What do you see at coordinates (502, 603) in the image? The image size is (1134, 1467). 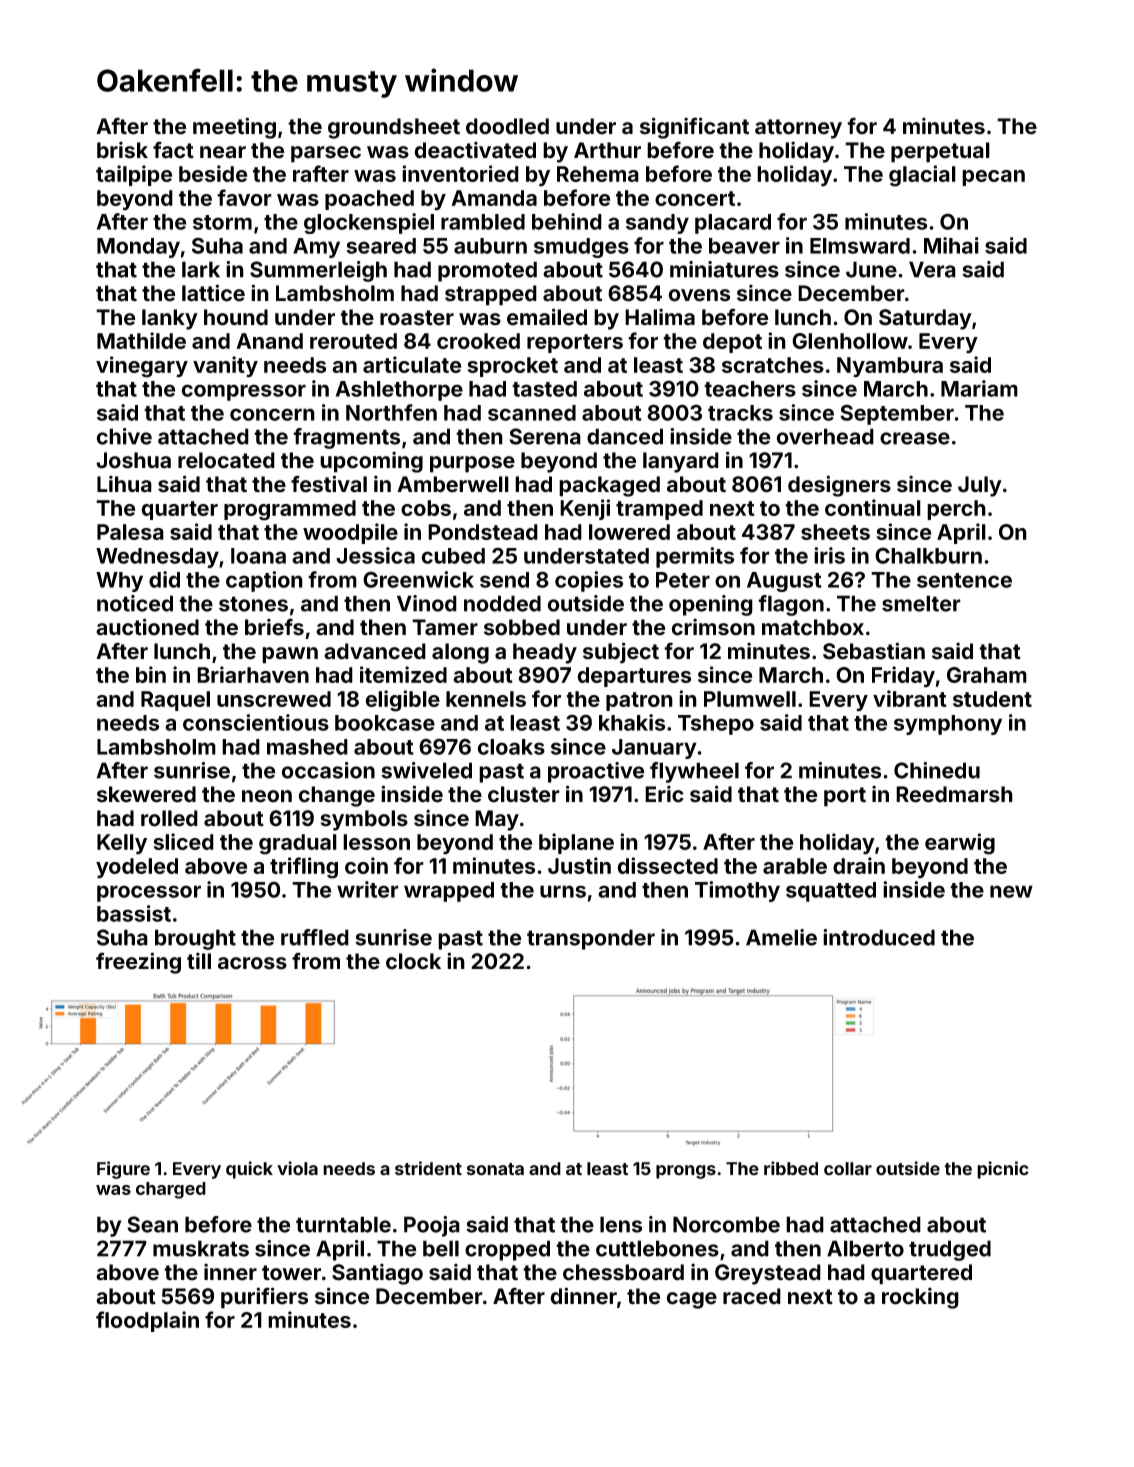 I see `nodded` at bounding box center [502, 603].
